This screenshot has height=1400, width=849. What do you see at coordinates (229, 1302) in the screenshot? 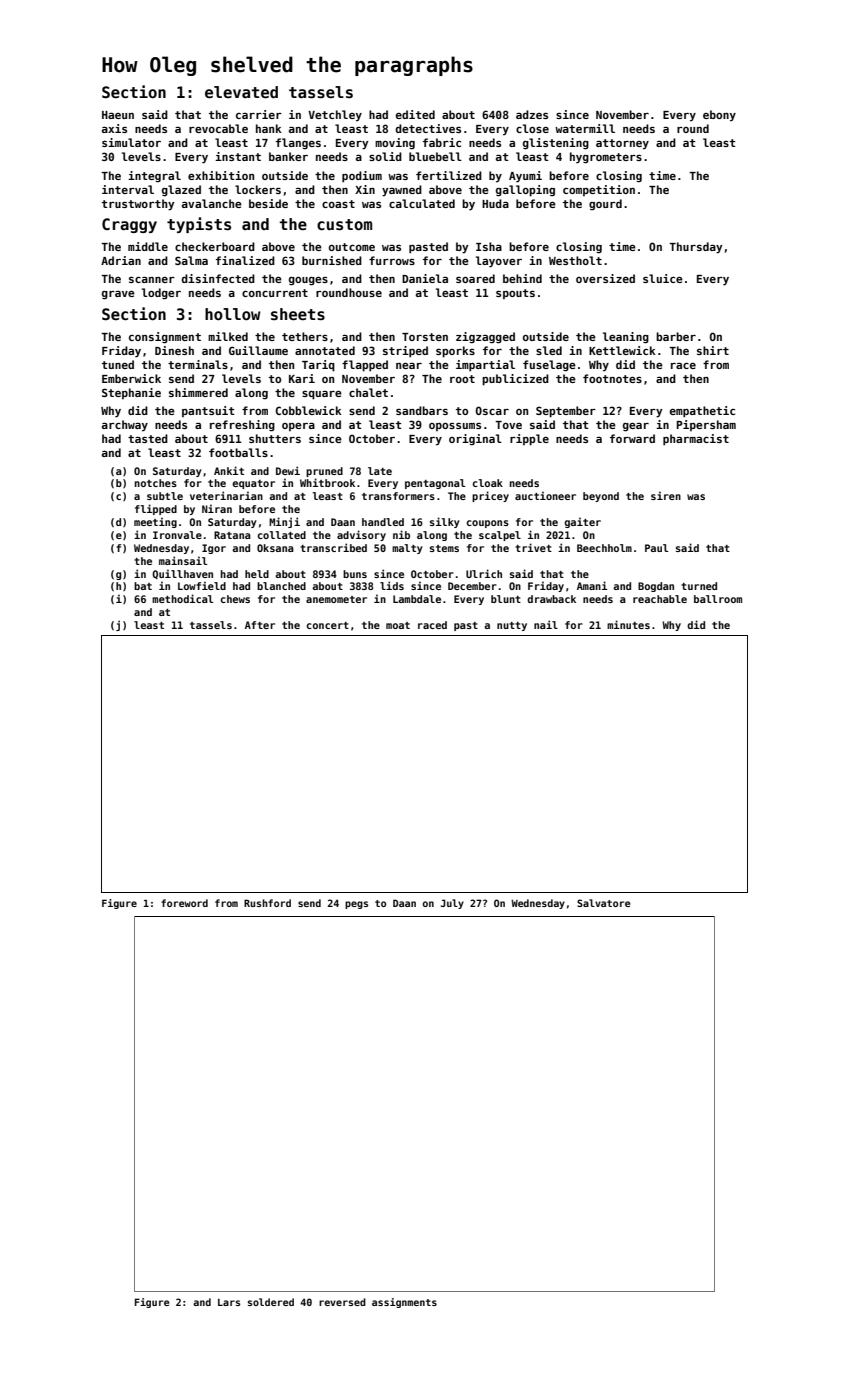
I see `Lars` at bounding box center [229, 1302].
